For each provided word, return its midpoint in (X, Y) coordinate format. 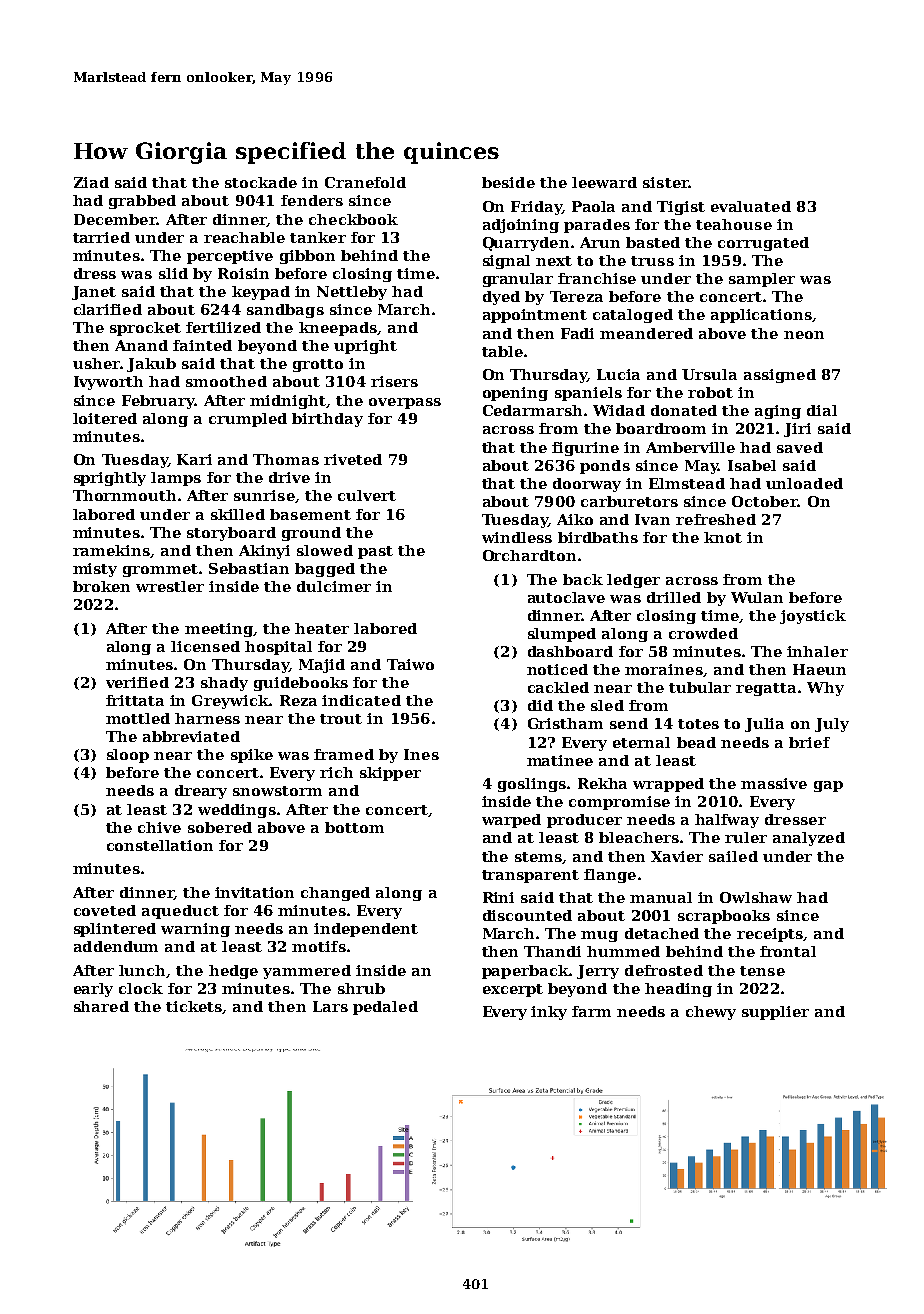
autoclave (566, 597)
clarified (108, 309)
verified (137, 682)
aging (778, 412)
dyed (501, 298)
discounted (527, 915)
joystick (813, 617)
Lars (330, 1006)
